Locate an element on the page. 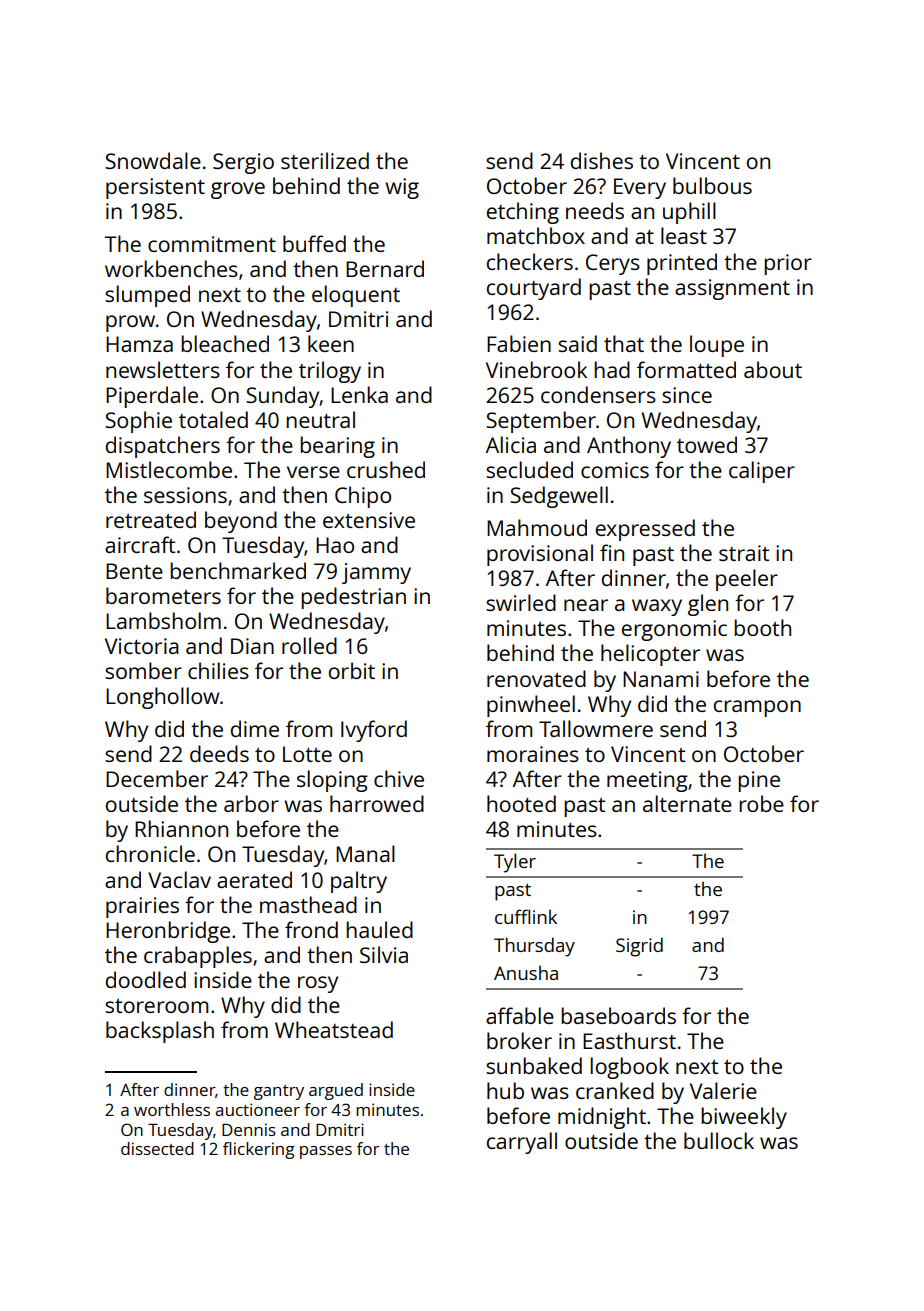 The height and width of the document is (1311, 924). Cerys is located at coordinates (613, 264).
